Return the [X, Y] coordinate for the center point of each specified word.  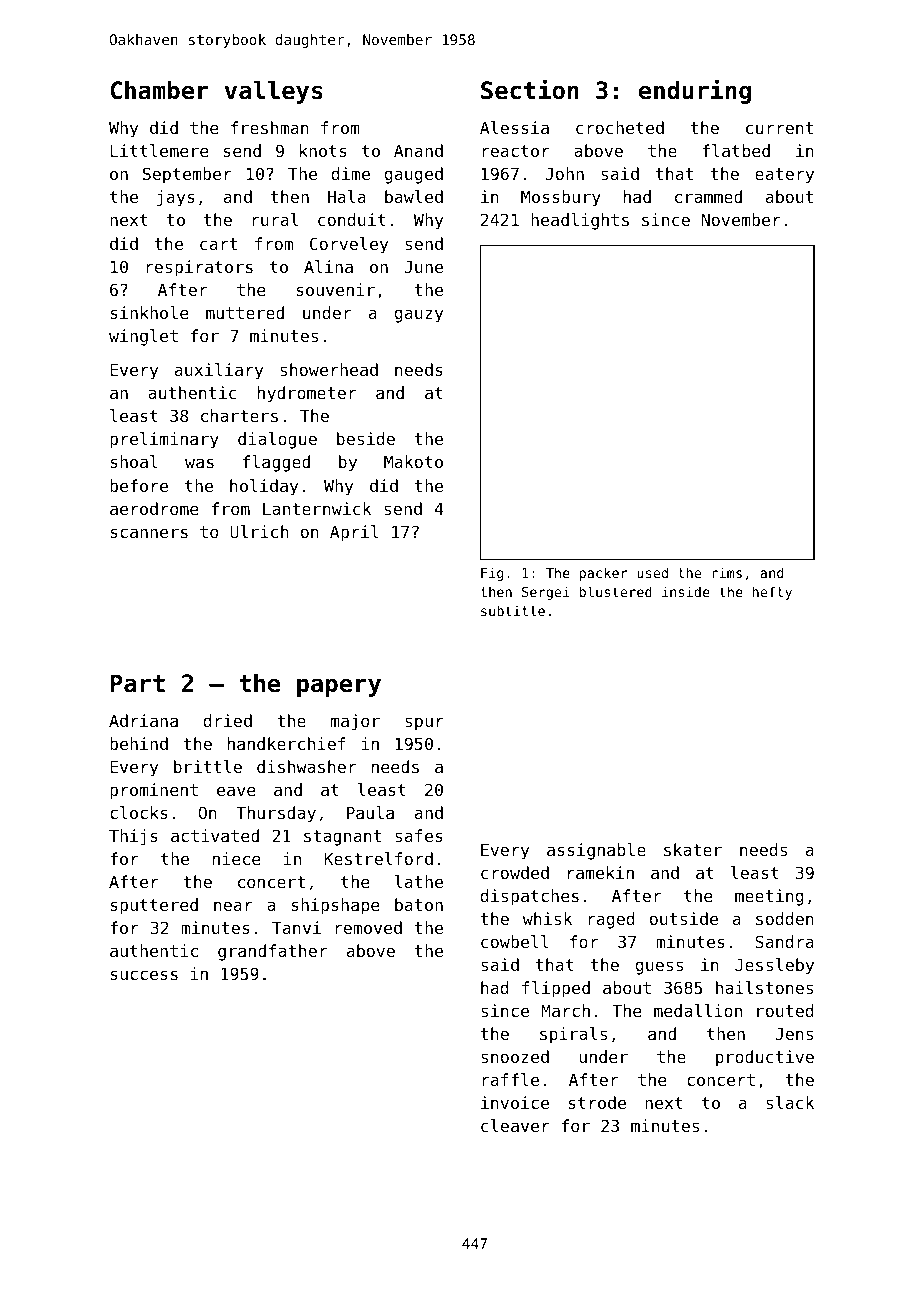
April [354, 533]
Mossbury [561, 198]
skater [693, 849]
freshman [270, 127]
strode [597, 1102]
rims [727, 572]
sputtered [154, 906]
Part [138, 683]
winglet [143, 337]
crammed [708, 196]
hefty [772, 593]
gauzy [419, 316]
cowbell [515, 941]
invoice [515, 1102]
